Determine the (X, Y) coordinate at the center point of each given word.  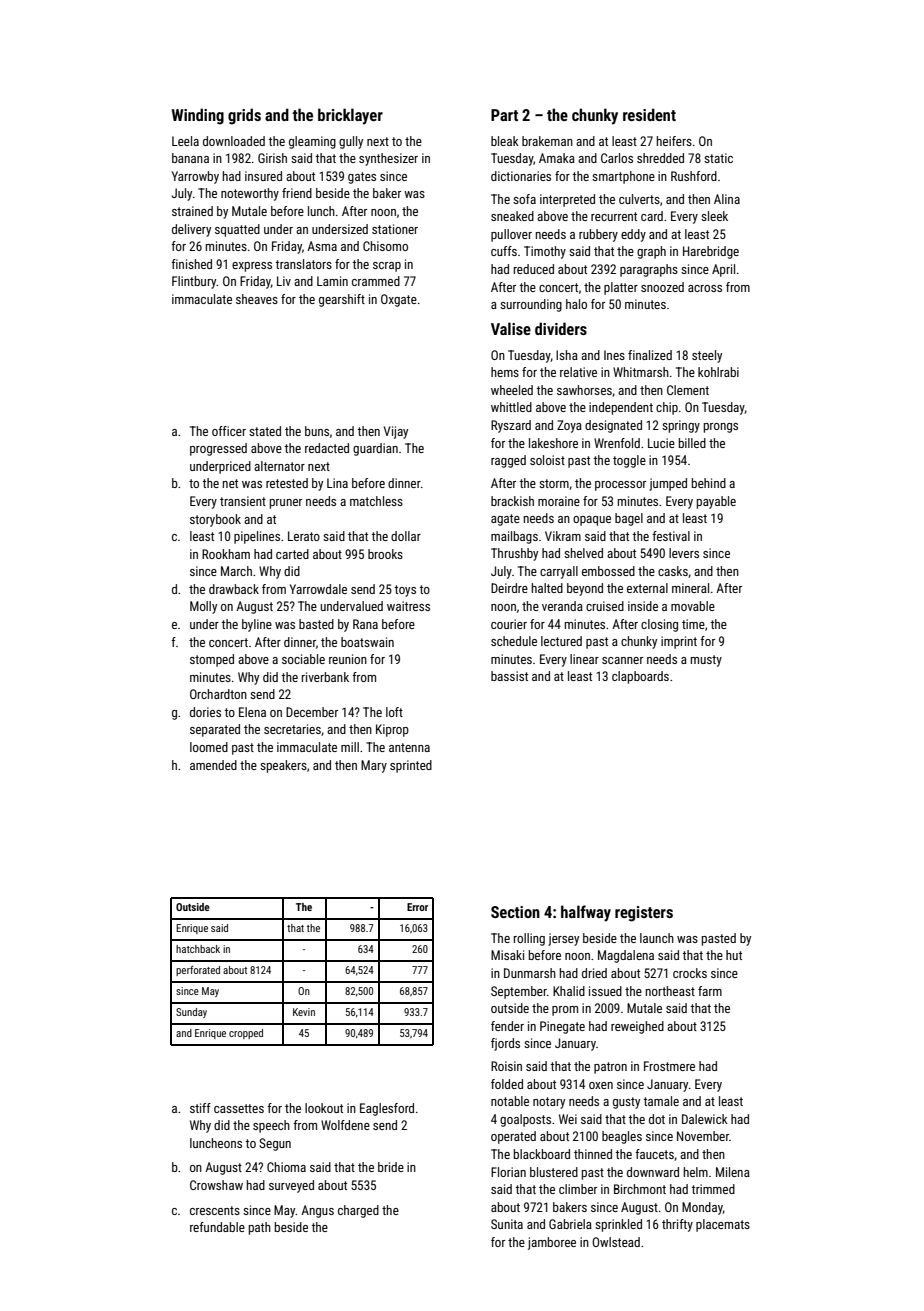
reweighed (637, 1027)
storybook (215, 520)
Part (504, 115)
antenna (409, 747)
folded (507, 1084)
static (718, 158)
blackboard (542, 1154)
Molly (203, 607)
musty (706, 661)
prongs (721, 428)
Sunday (191, 1013)
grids (244, 116)
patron (610, 1068)
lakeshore (553, 443)
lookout (324, 1108)
